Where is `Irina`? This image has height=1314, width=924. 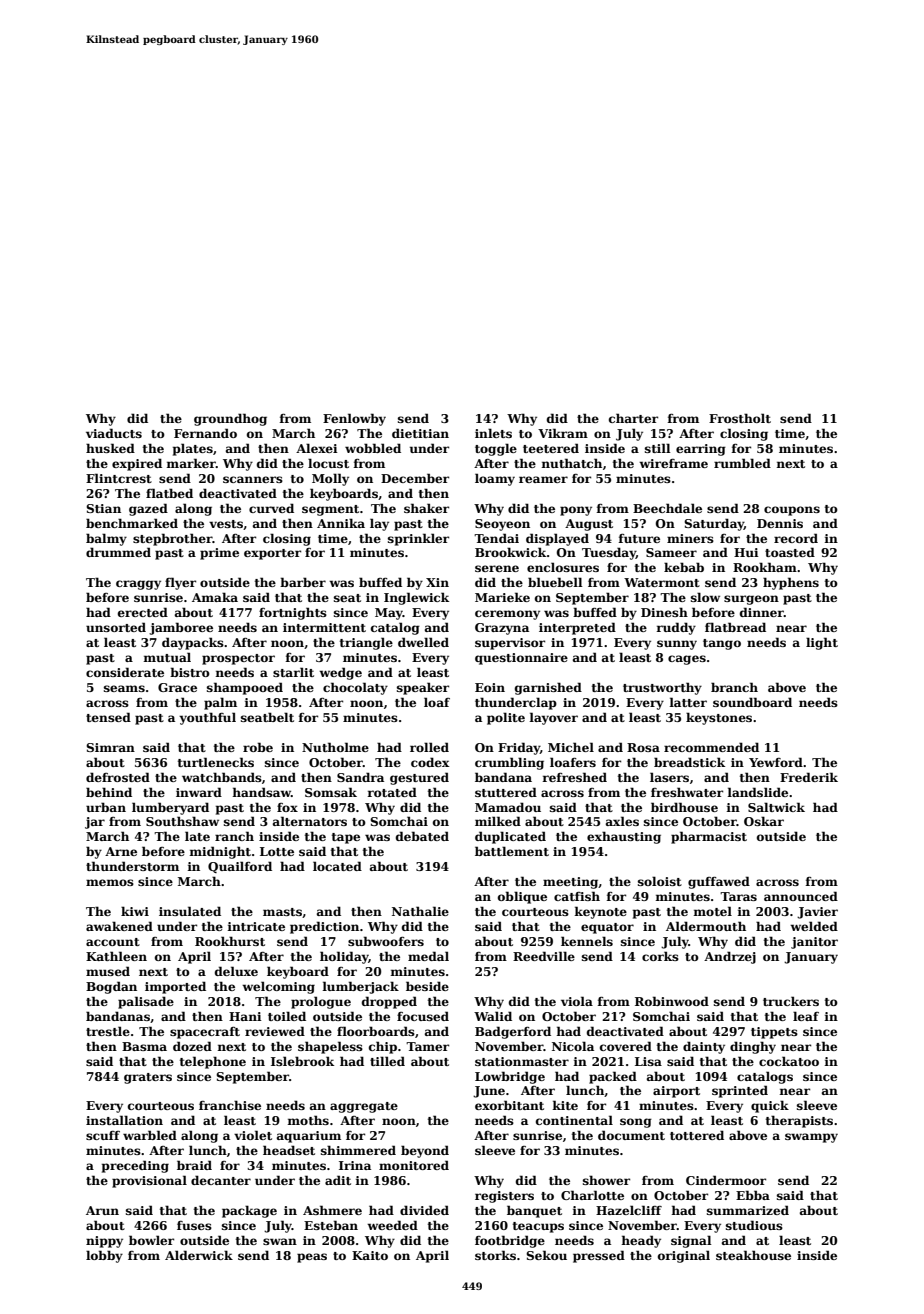
Irina is located at coordinates (355, 1165).
